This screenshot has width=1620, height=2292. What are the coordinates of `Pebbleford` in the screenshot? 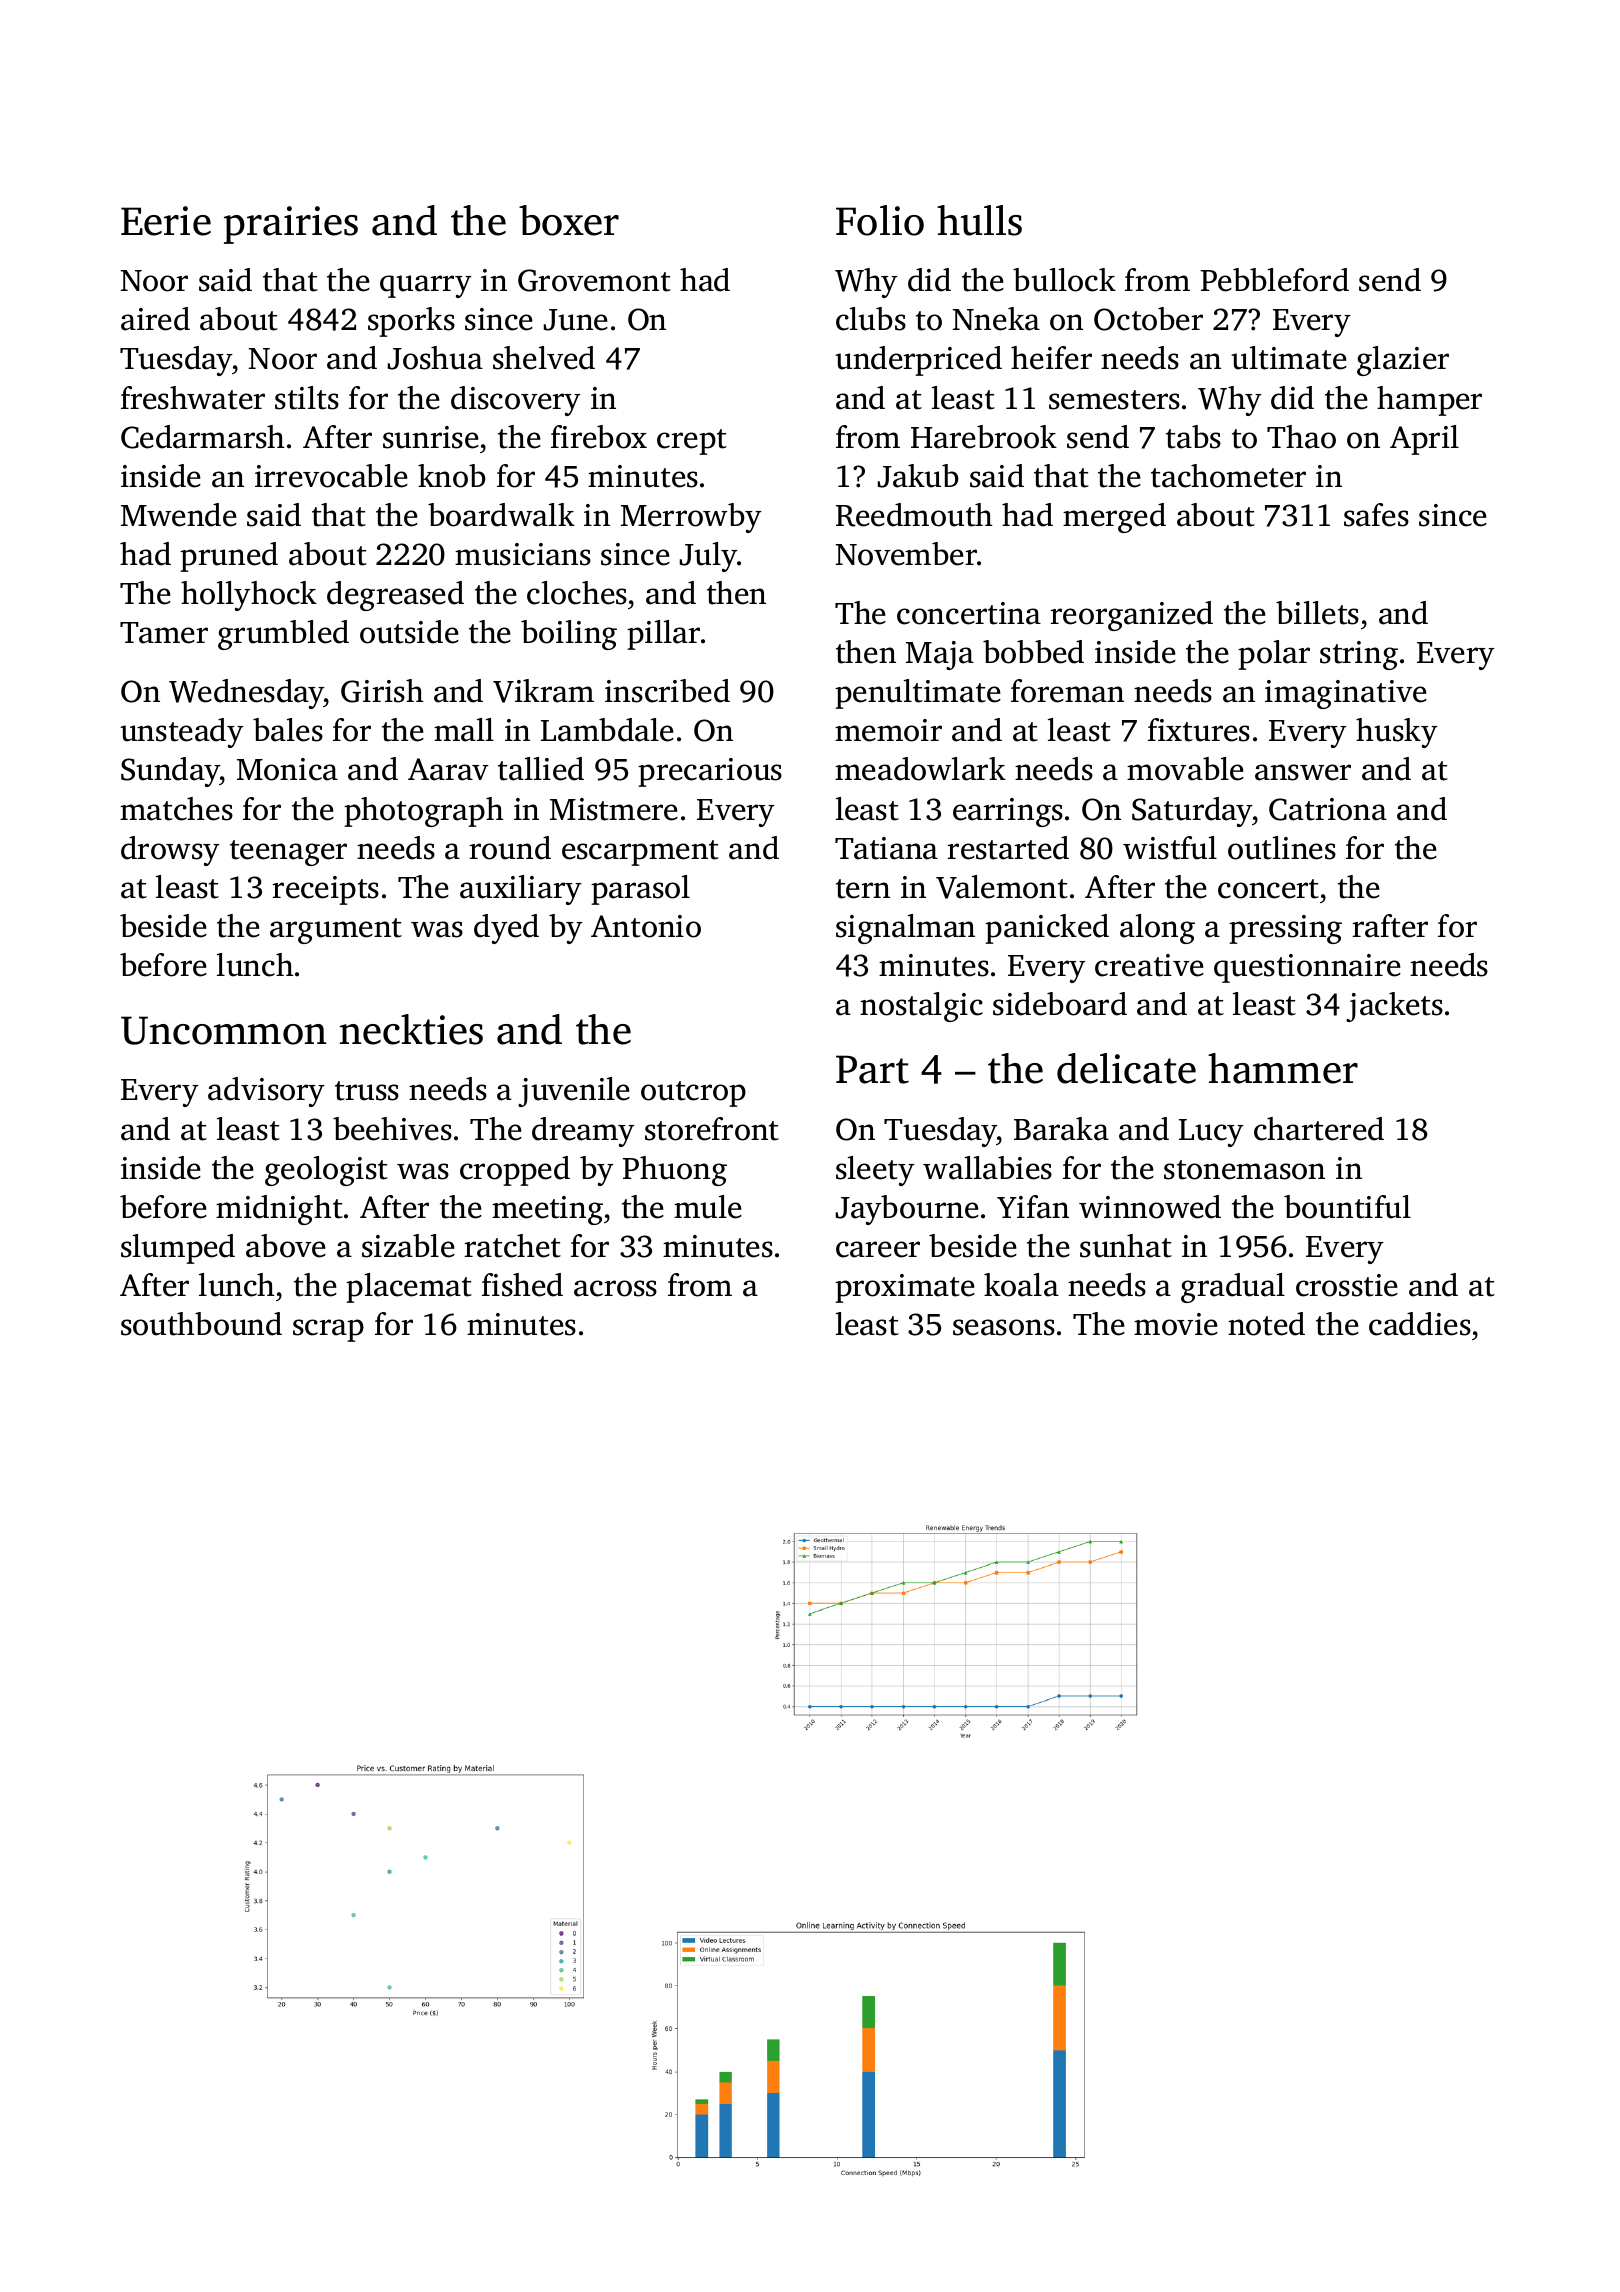 It's located at (1275, 280).
